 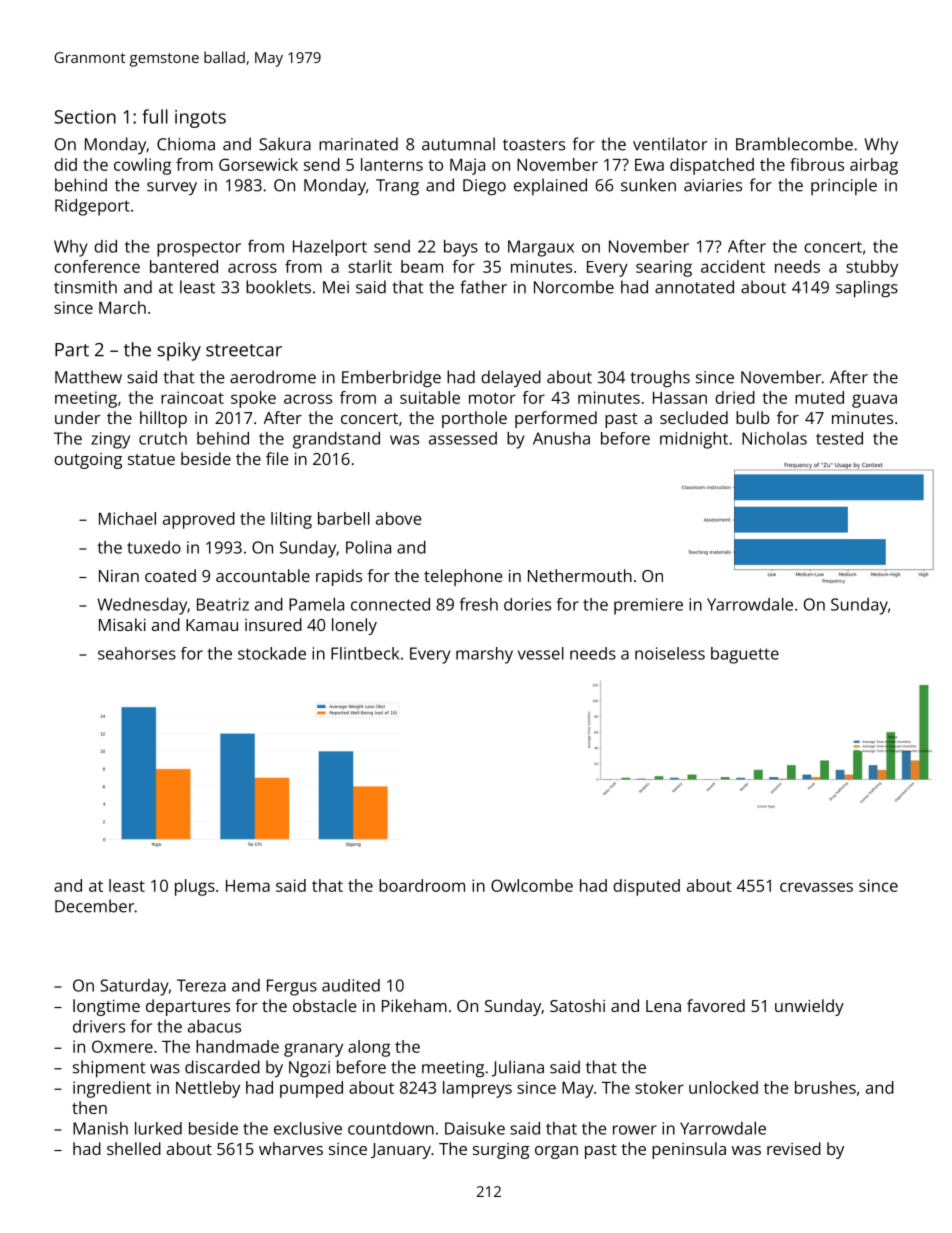 I want to click on shelled, so click(x=134, y=1148).
